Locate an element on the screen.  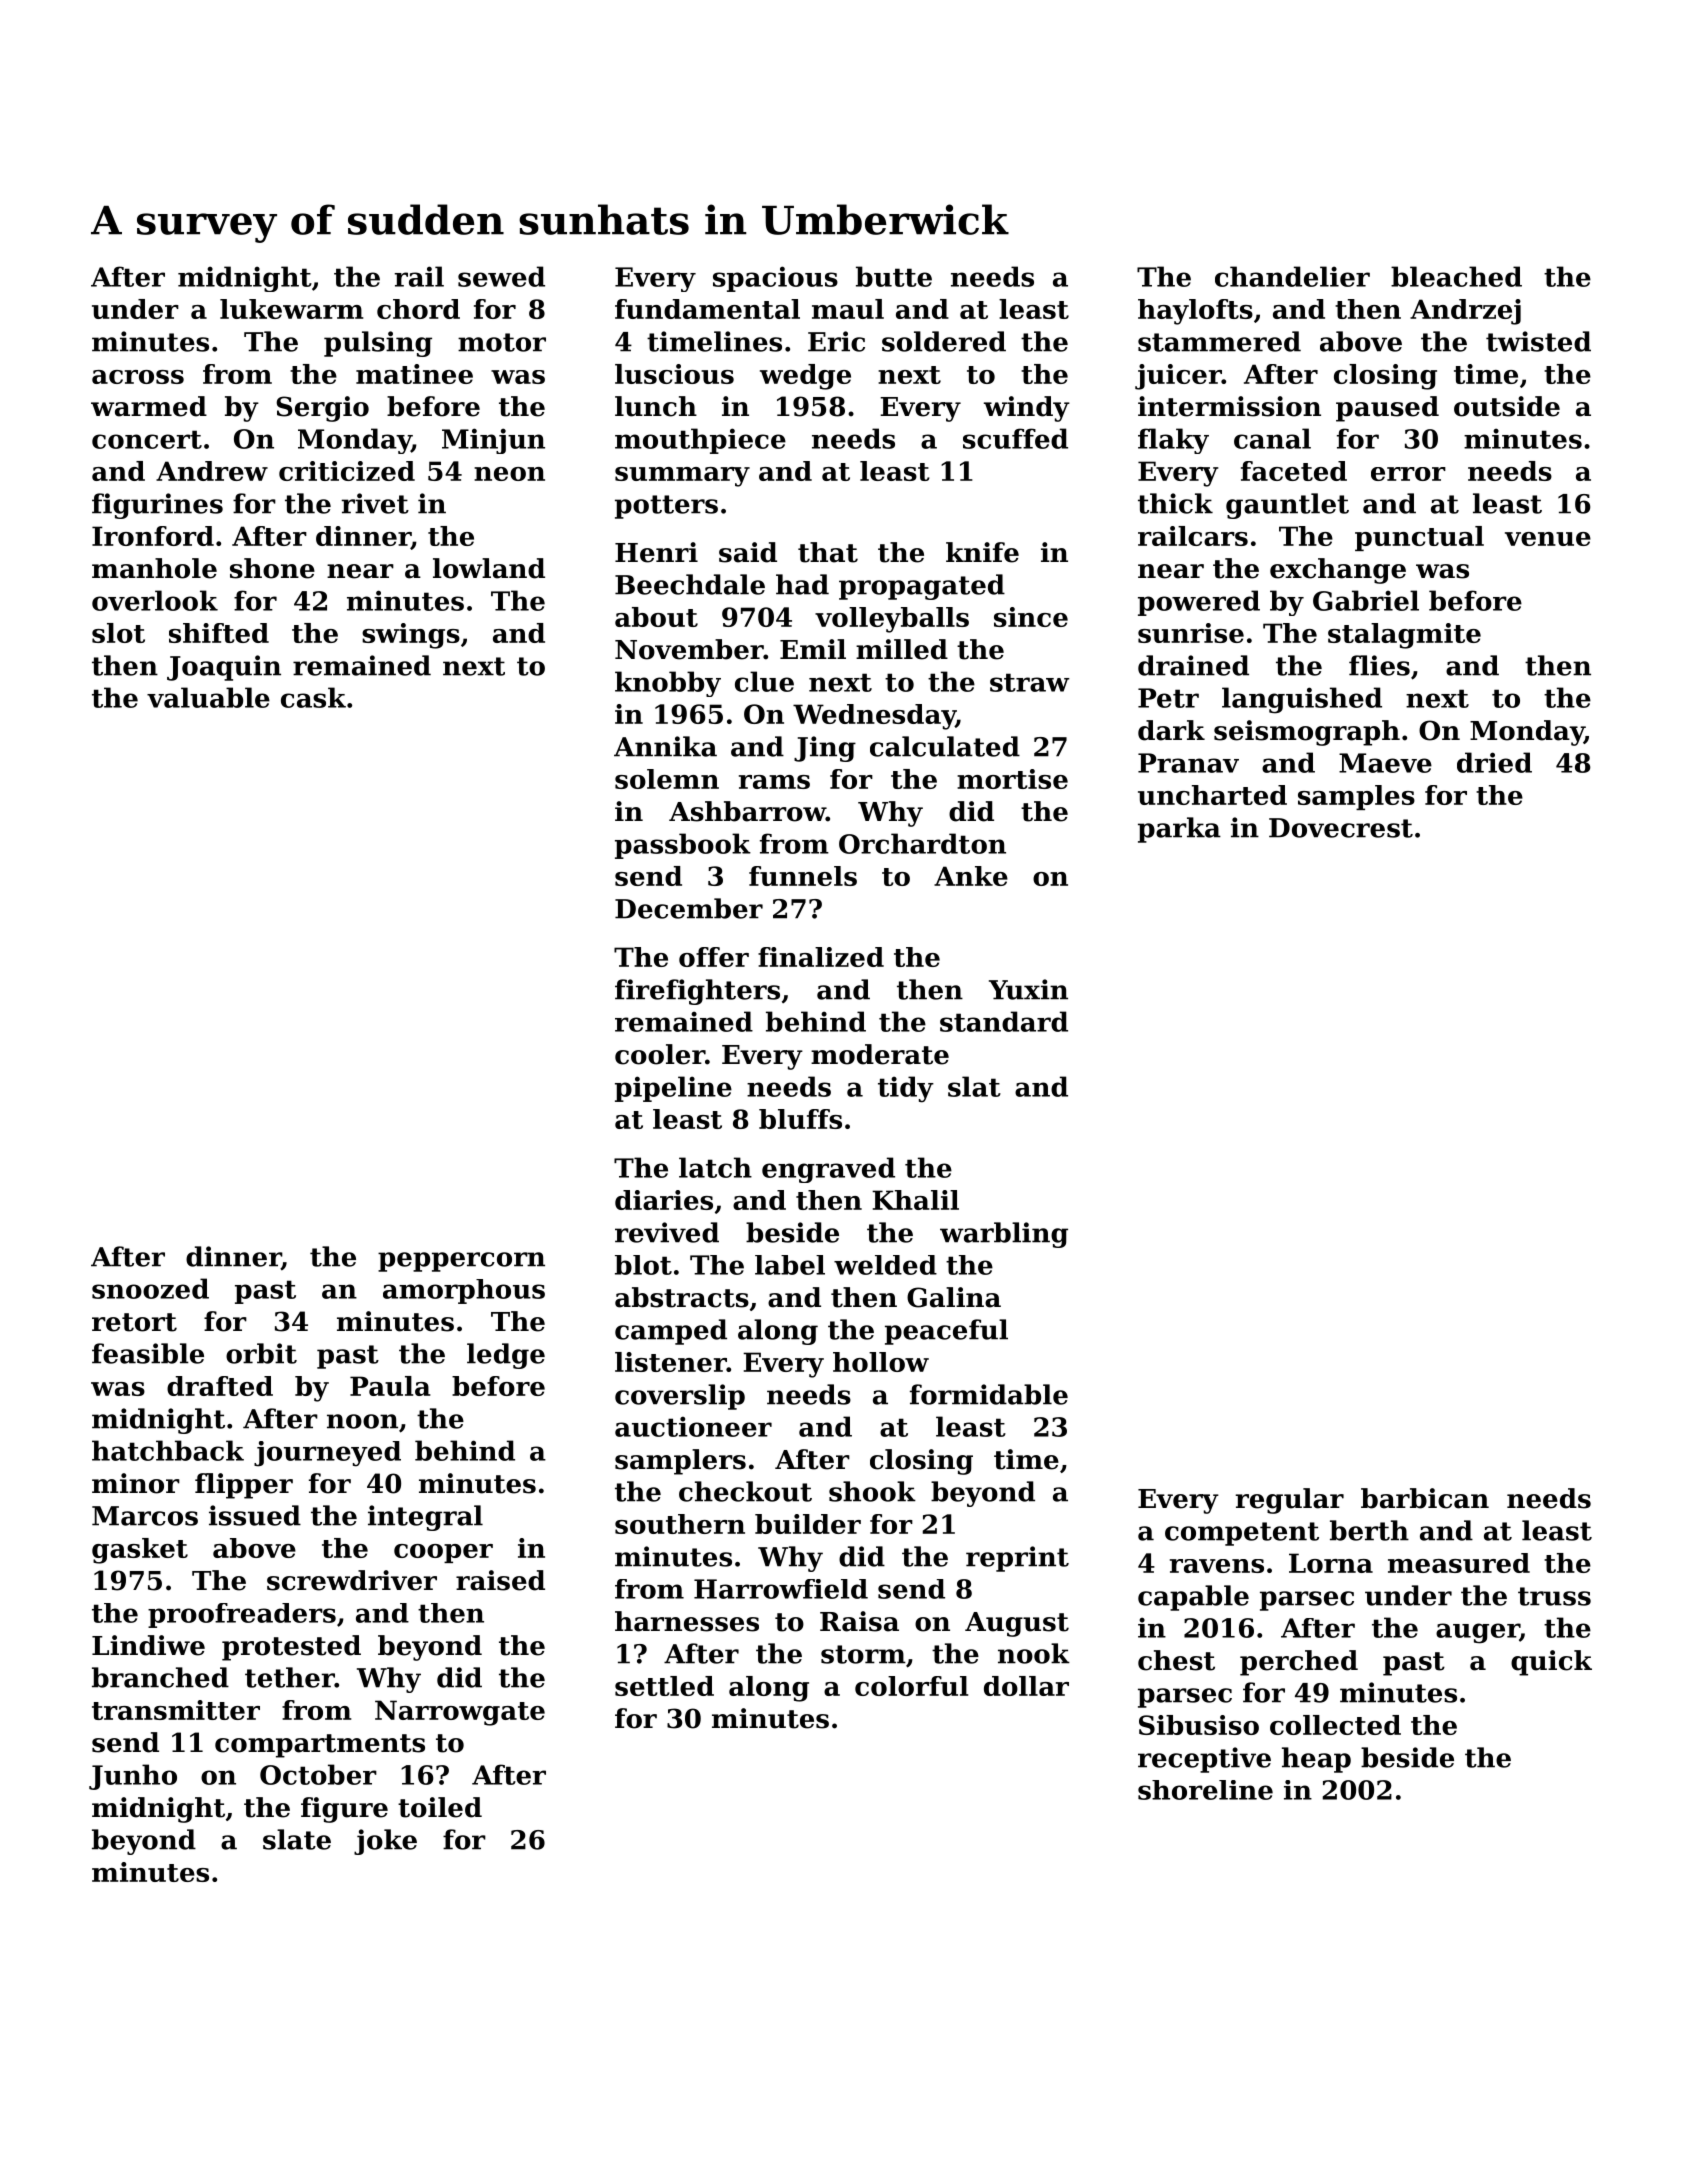
spacious is located at coordinates (775, 279).
